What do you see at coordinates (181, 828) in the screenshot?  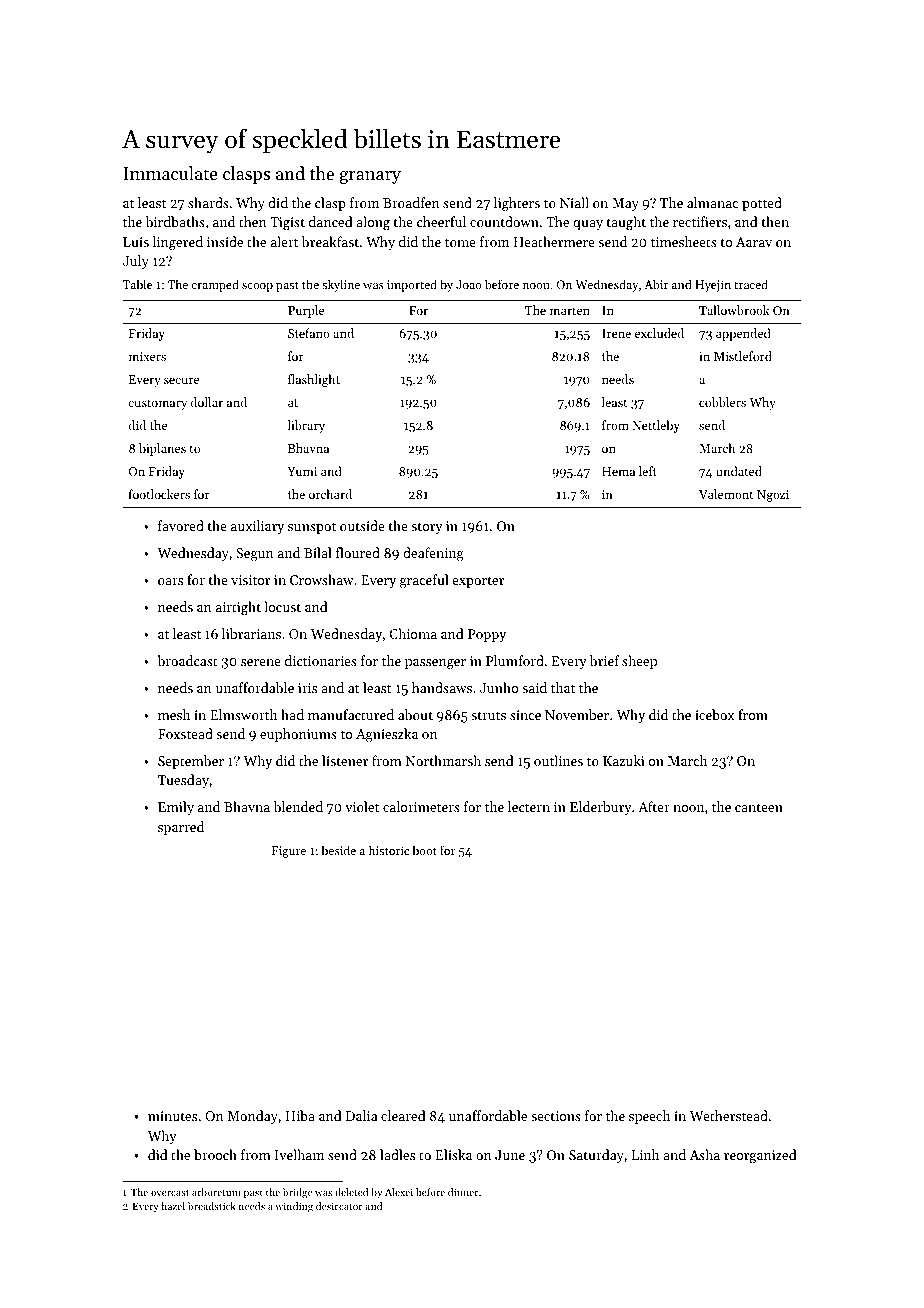 I see `sparred` at bounding box center [181, 828].
